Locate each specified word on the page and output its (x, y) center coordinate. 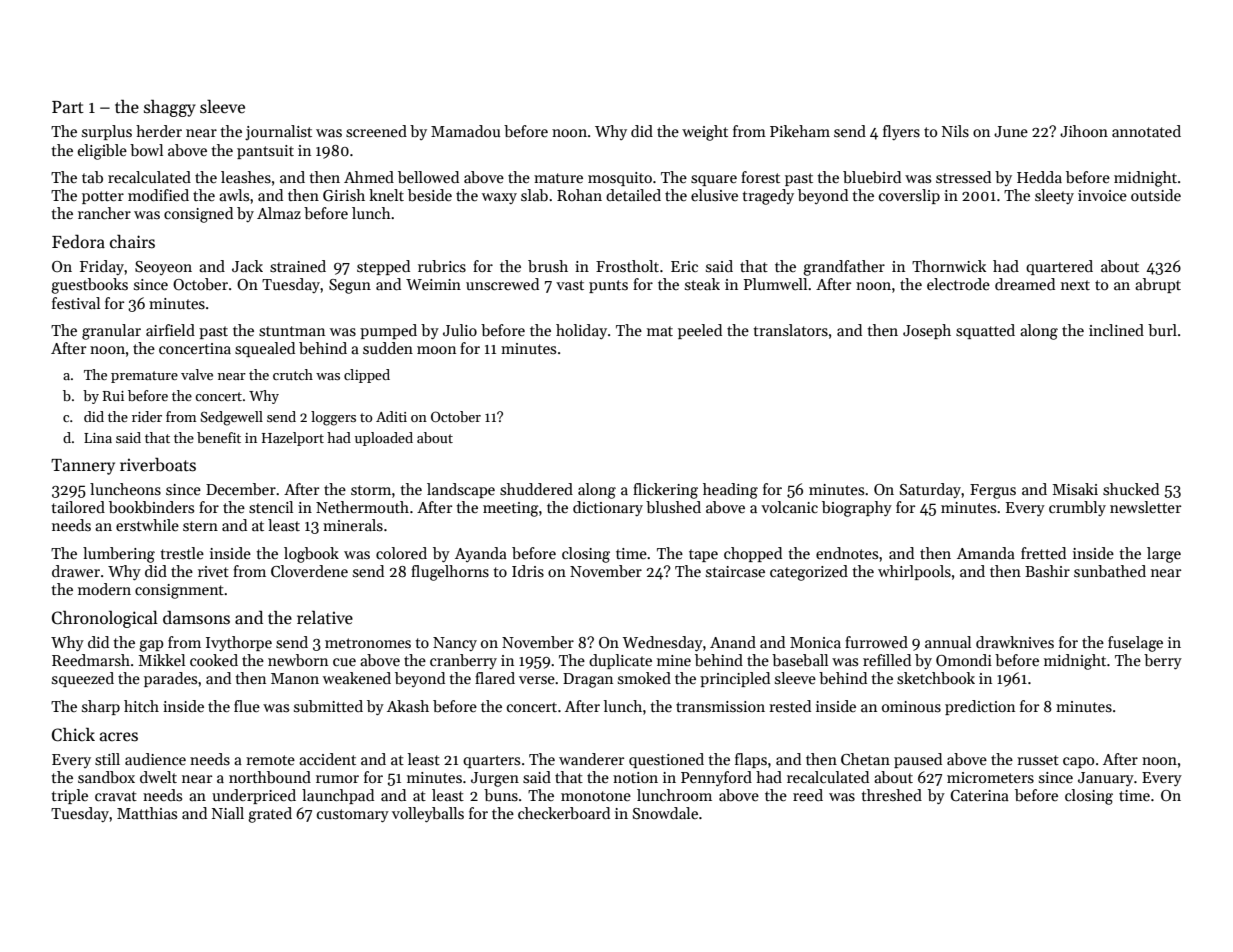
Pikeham (800, 131)
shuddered (536, 489)
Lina (98, 438)
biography (857, 509)
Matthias (147, 813)
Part (68, 107)
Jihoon (1084, 131)
